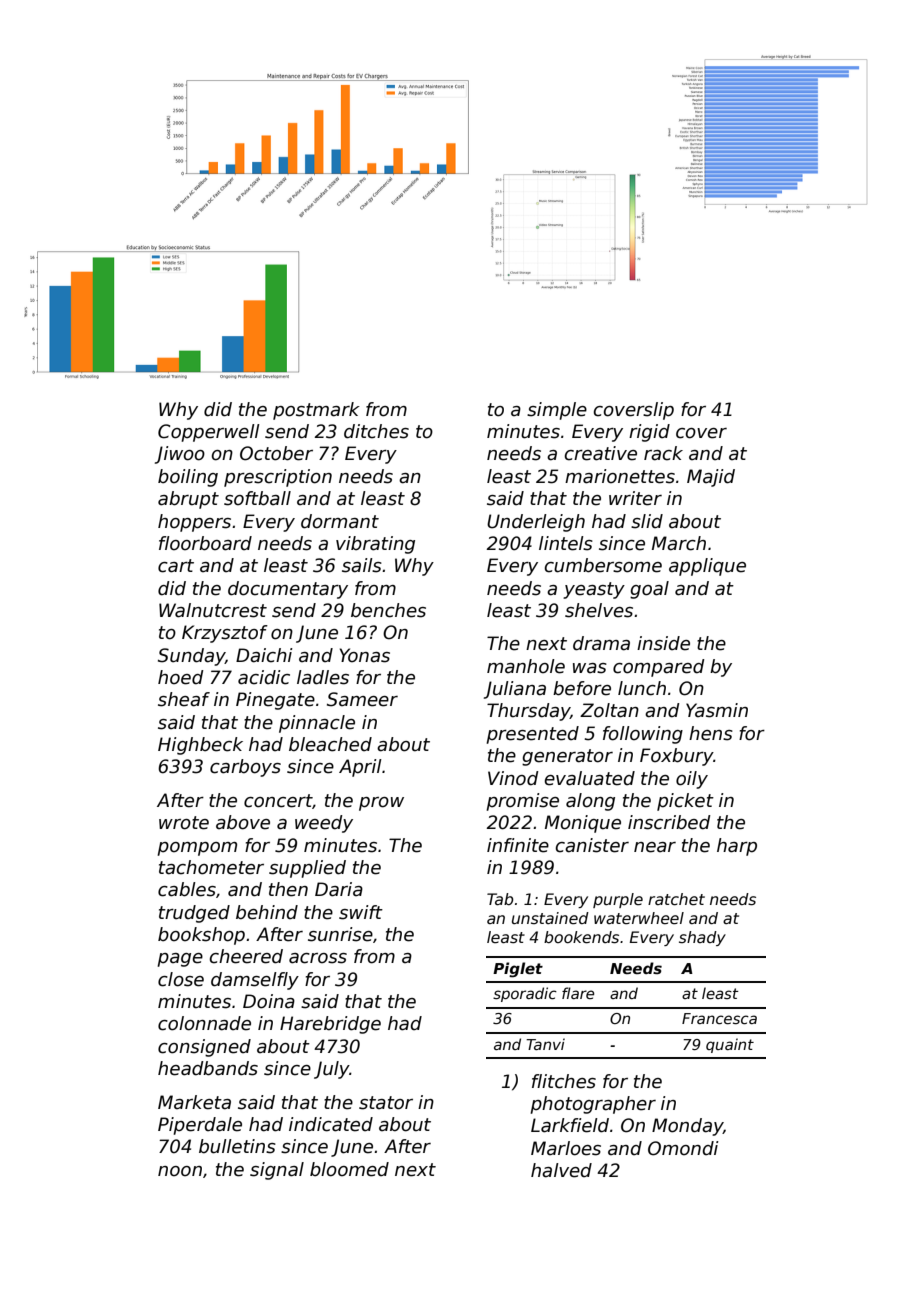 This page has width=924, height=1311. Describe the element at coordinates (376, 431) in the page. I see `ditches` at that location.
